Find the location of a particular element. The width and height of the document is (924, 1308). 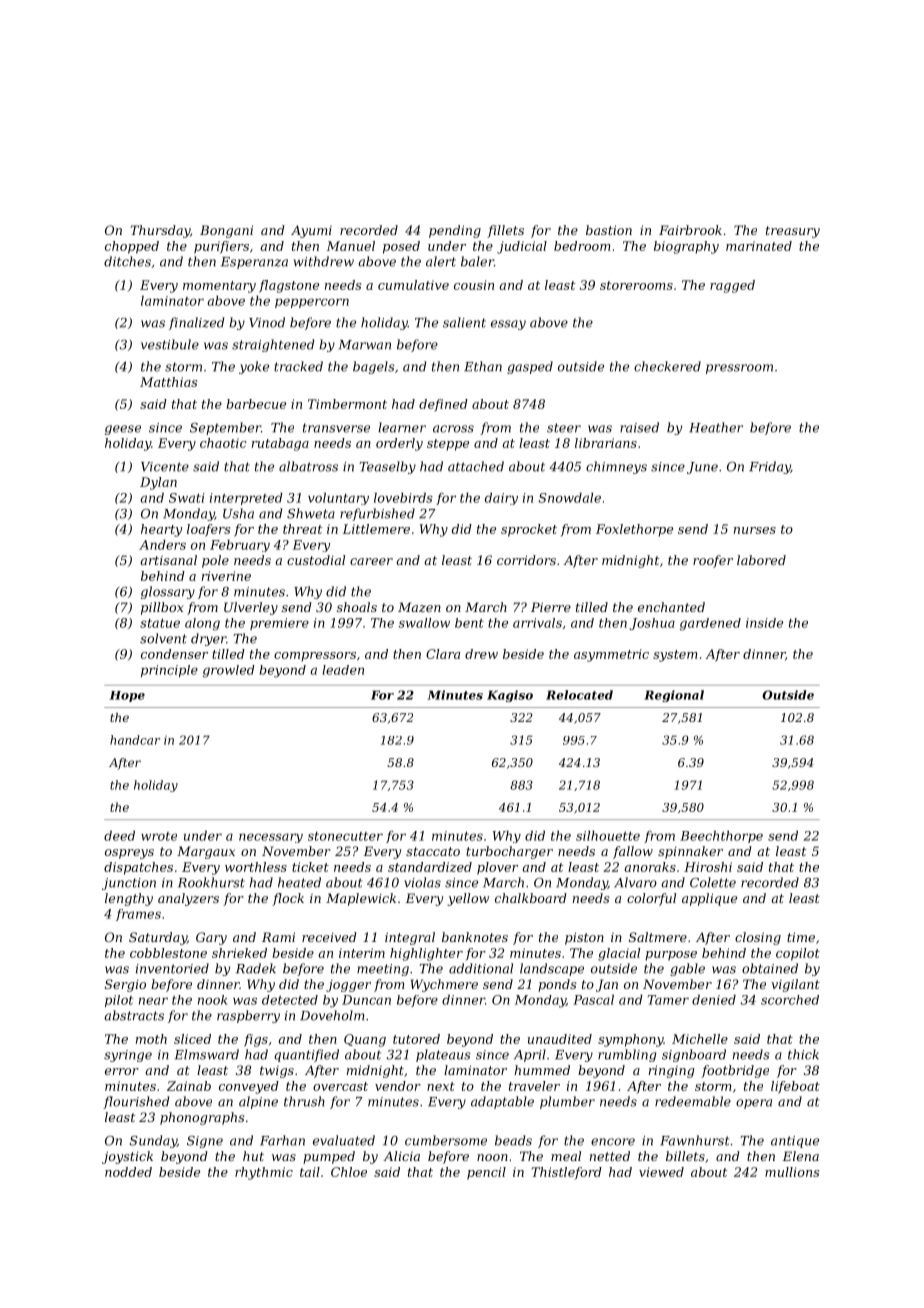

landscape is located at coordinates (552, 969).
